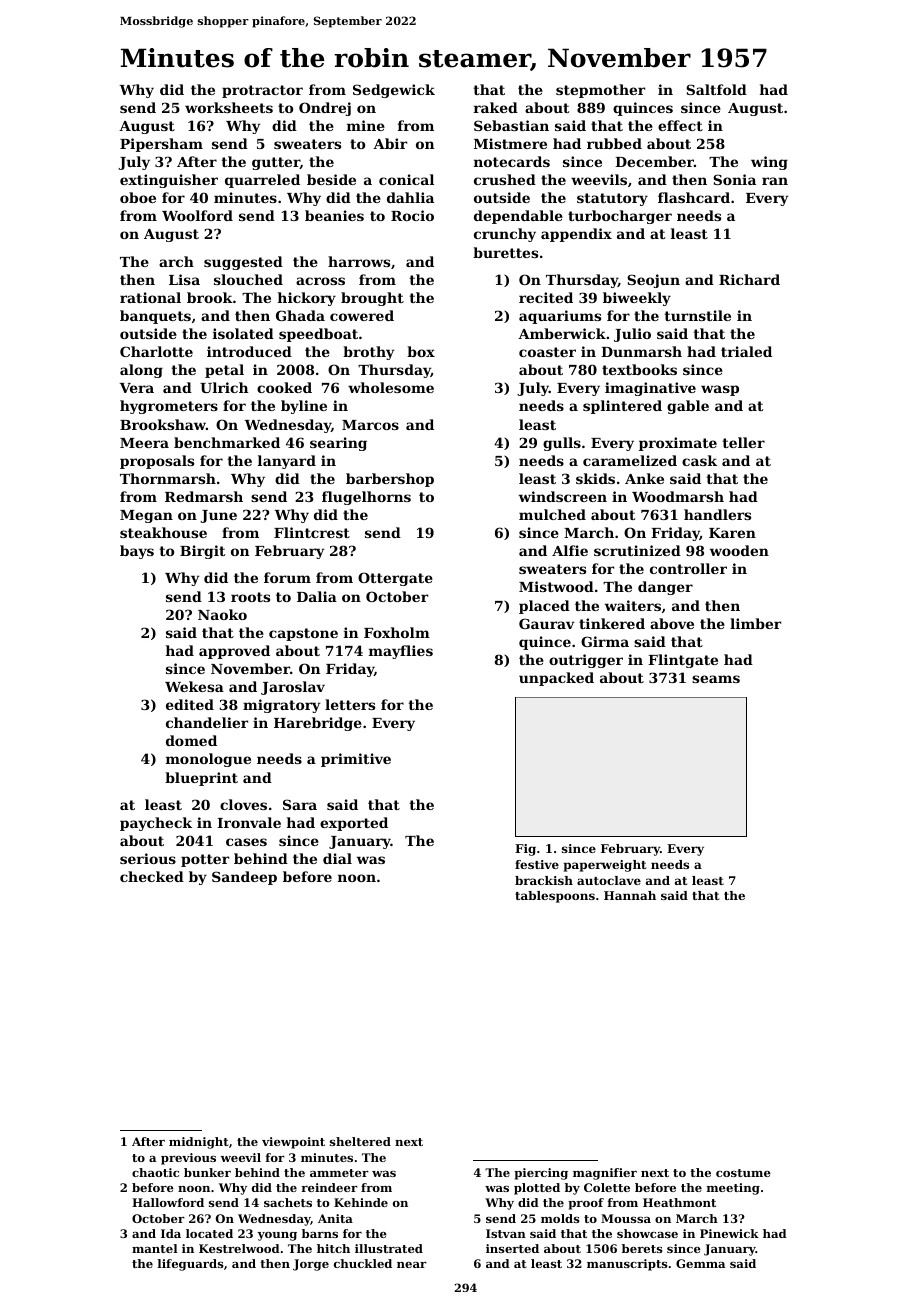 The image size is (908, 1316). I want to click on midnight, so click(199, 1143).
